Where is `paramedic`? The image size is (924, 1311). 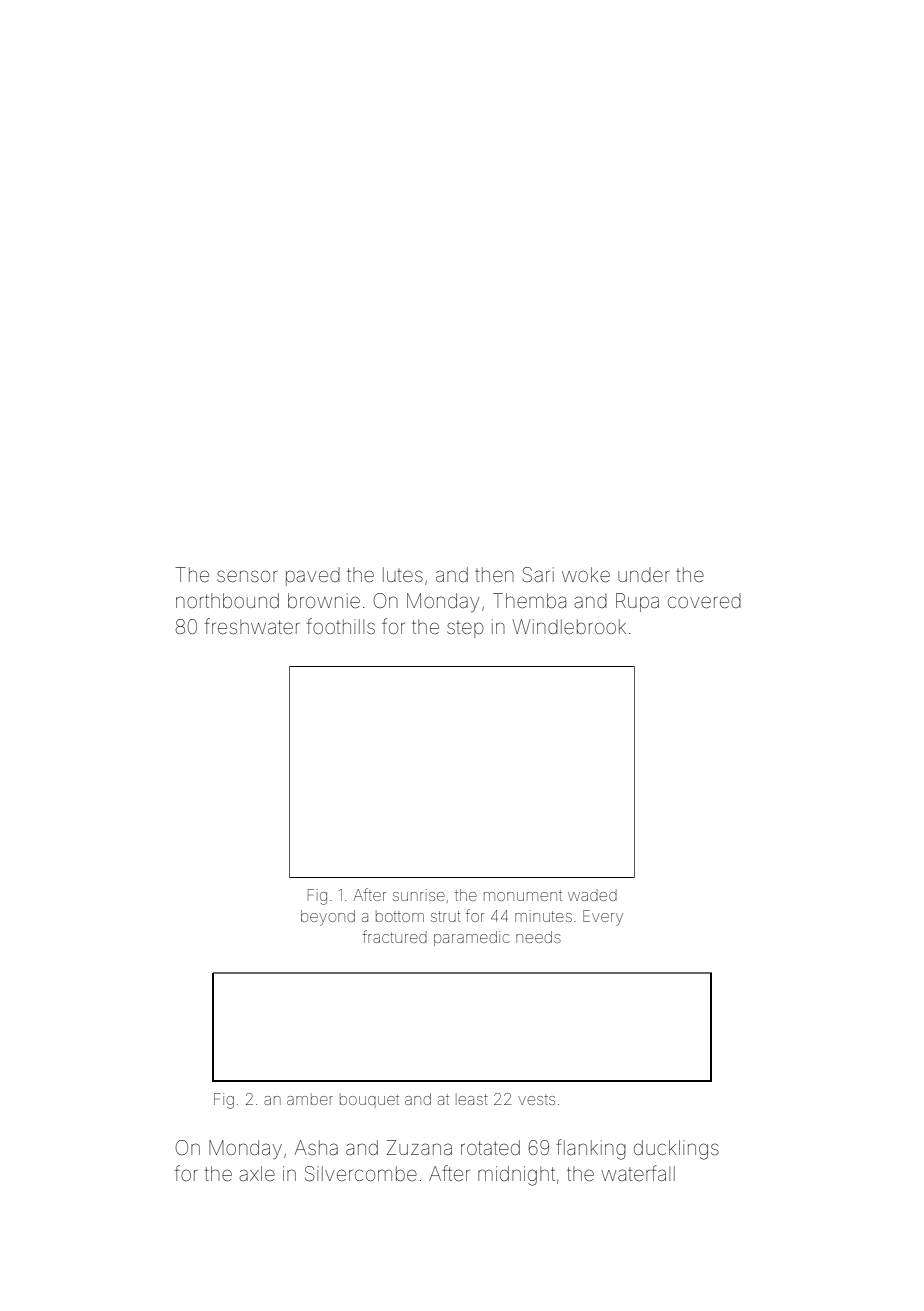
paramedic is located at coordinates (471, 938).
